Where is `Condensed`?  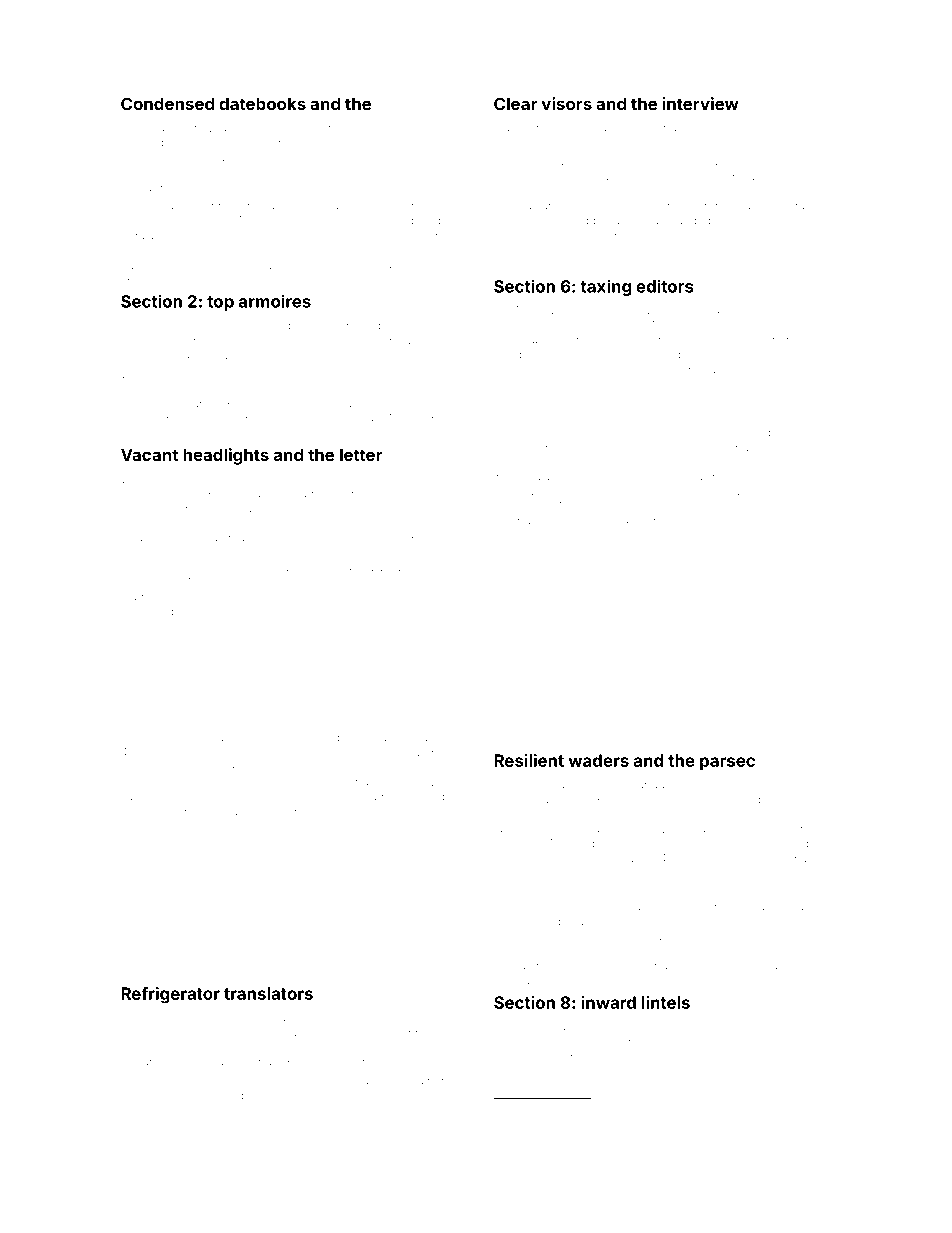 Condensed is located at coordinates (167, 103).
